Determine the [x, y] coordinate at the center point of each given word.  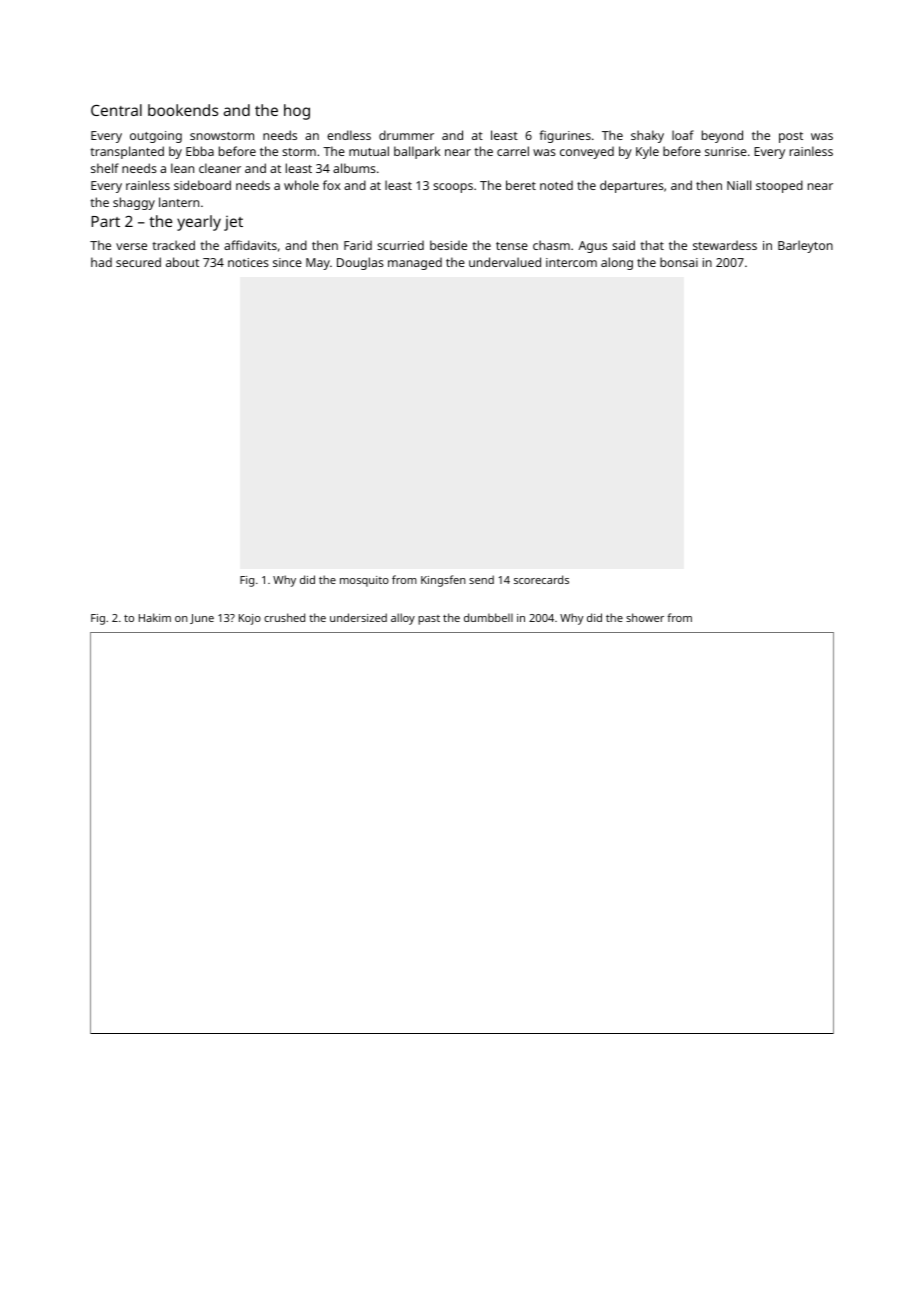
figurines [565, 136]
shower [645, 617]
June [202, 619]
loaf [683, 135]
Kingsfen [443, 581]
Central [116, 110]
